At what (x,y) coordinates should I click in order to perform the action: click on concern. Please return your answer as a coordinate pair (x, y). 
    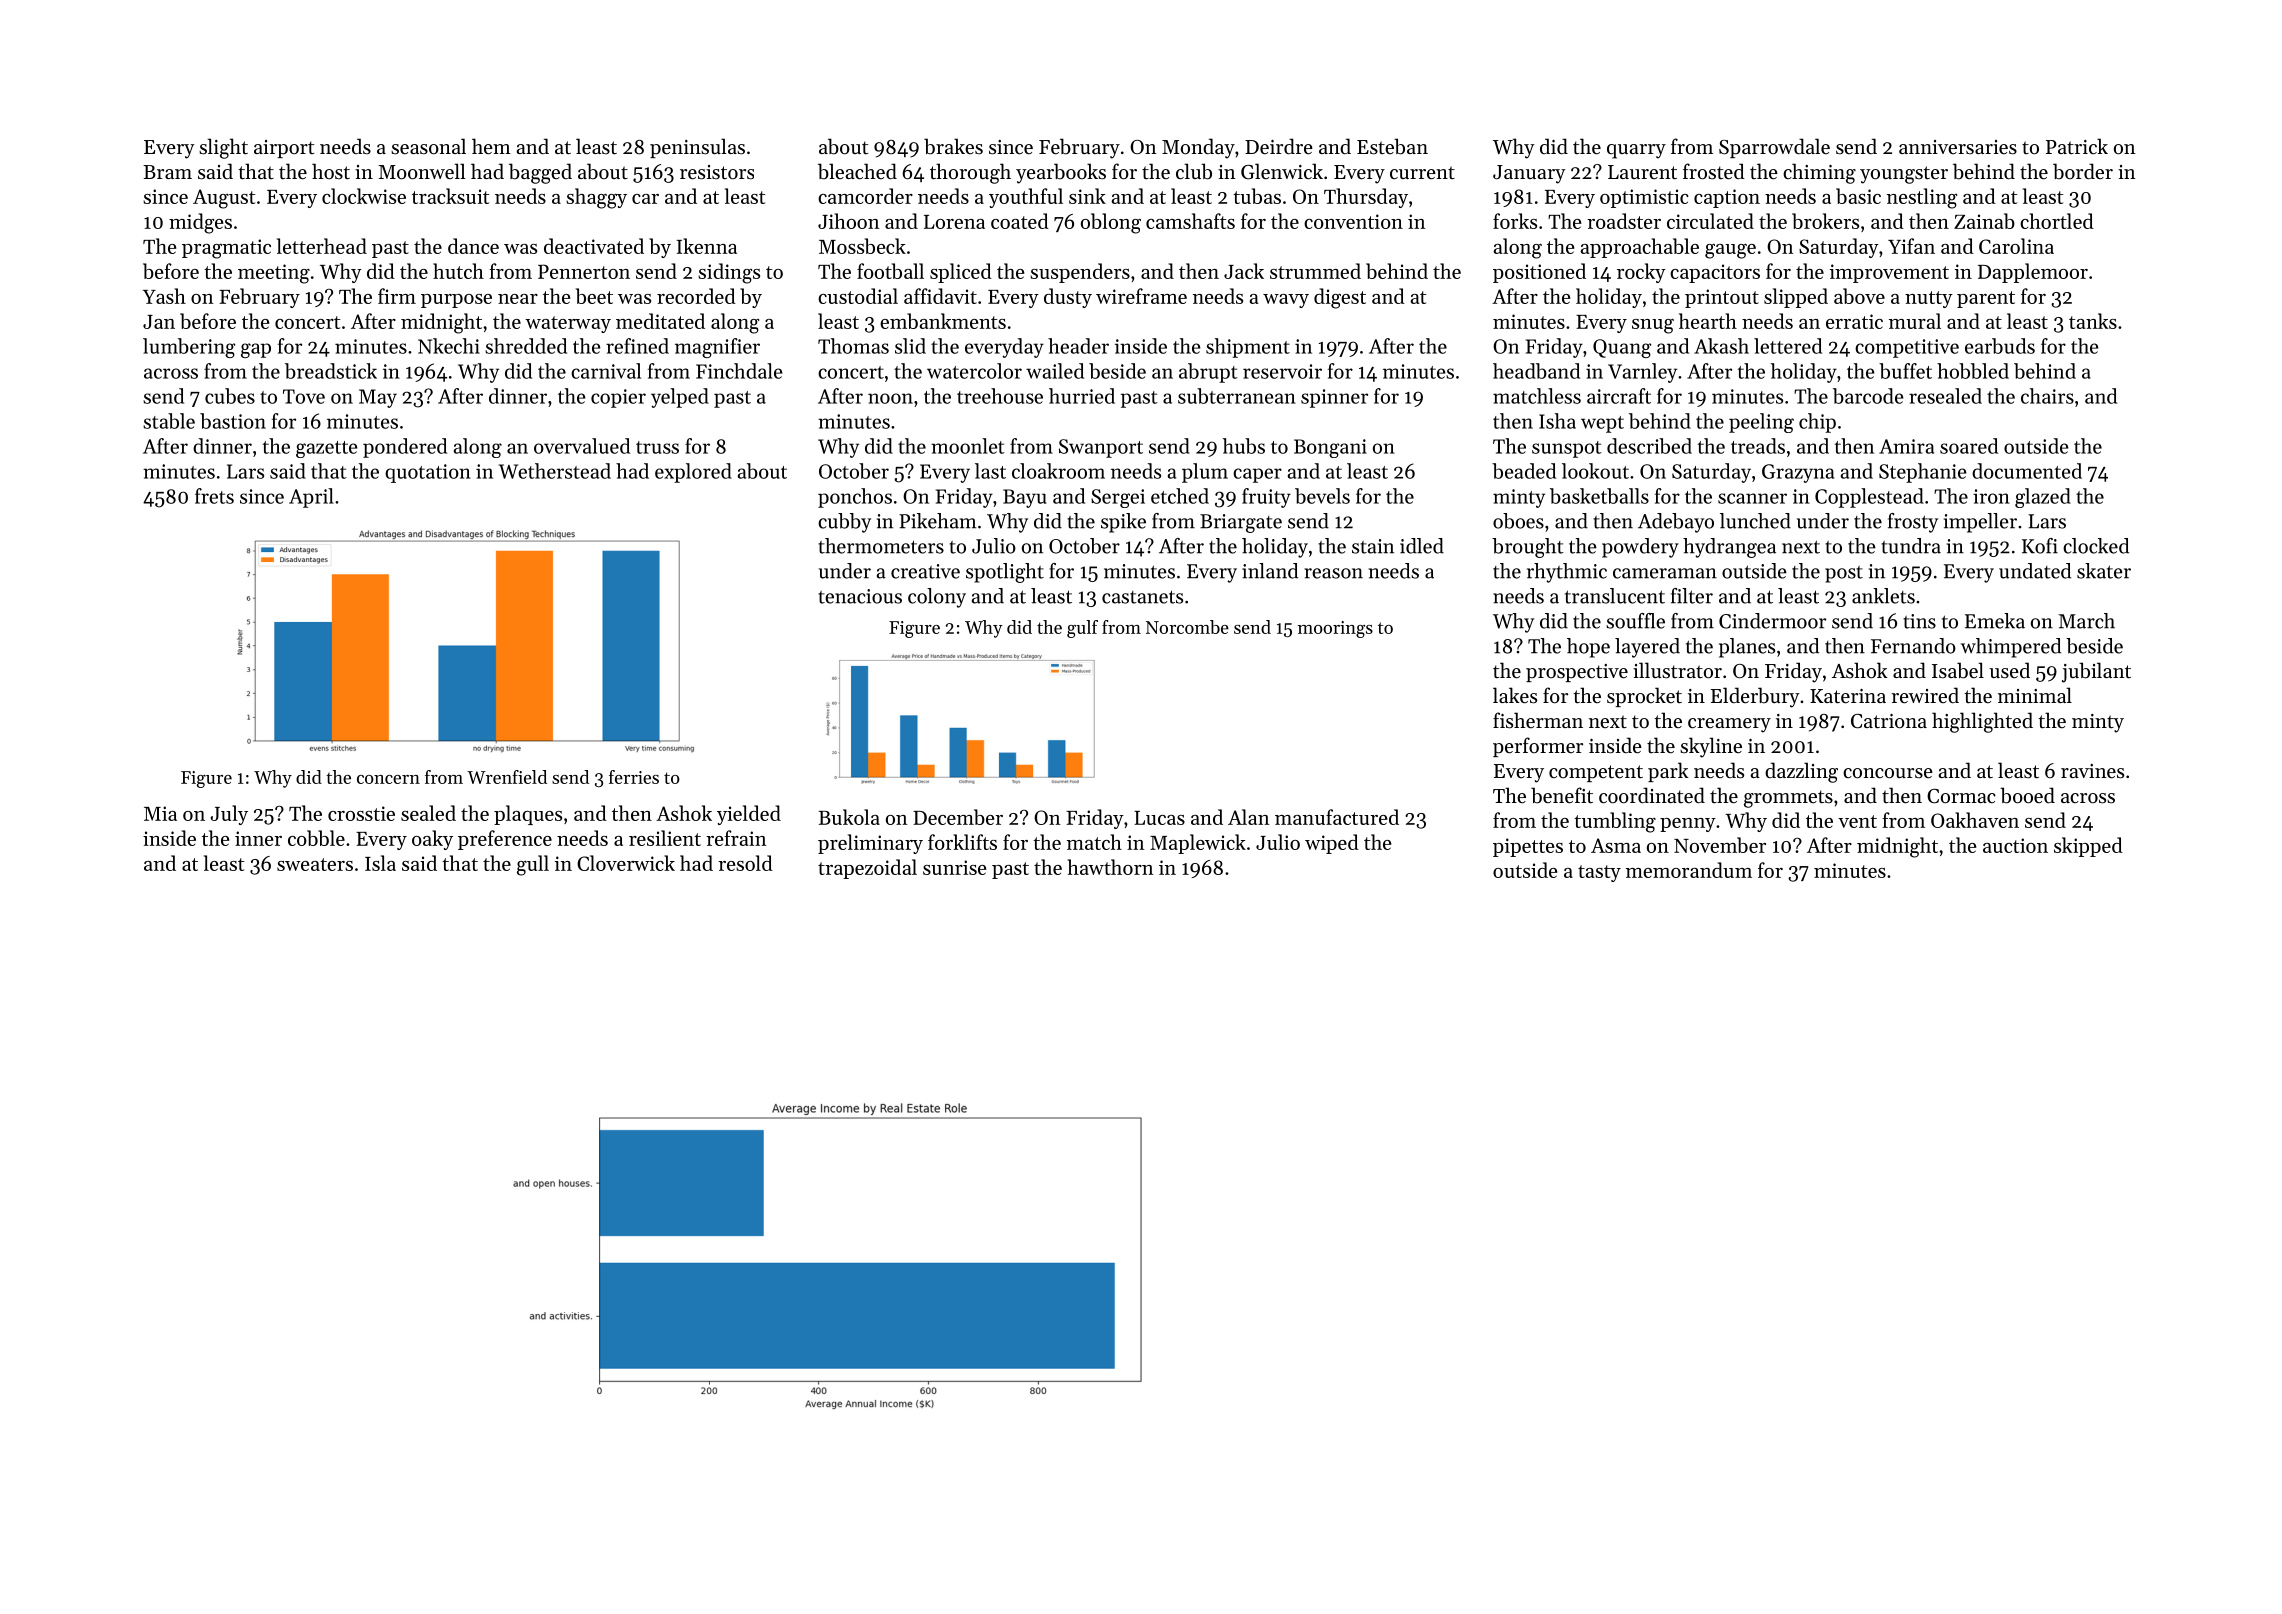
    Looking at the image, I should click on (388, 779).
